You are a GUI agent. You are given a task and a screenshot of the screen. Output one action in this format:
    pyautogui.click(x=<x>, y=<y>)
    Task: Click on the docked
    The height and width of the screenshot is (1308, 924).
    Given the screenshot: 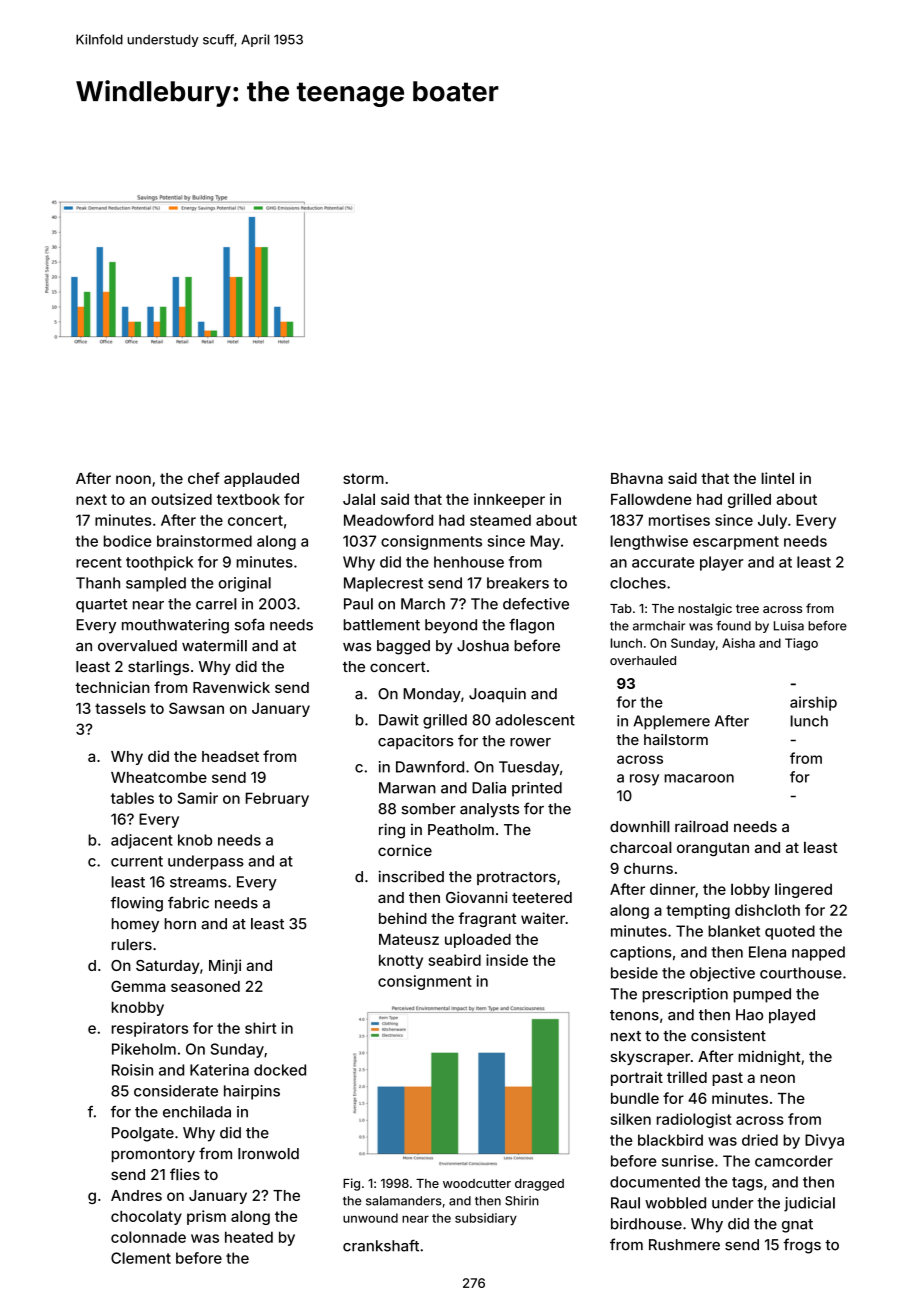 What is the action you would take?
    pyautogui.click(x=280, y=1070)
